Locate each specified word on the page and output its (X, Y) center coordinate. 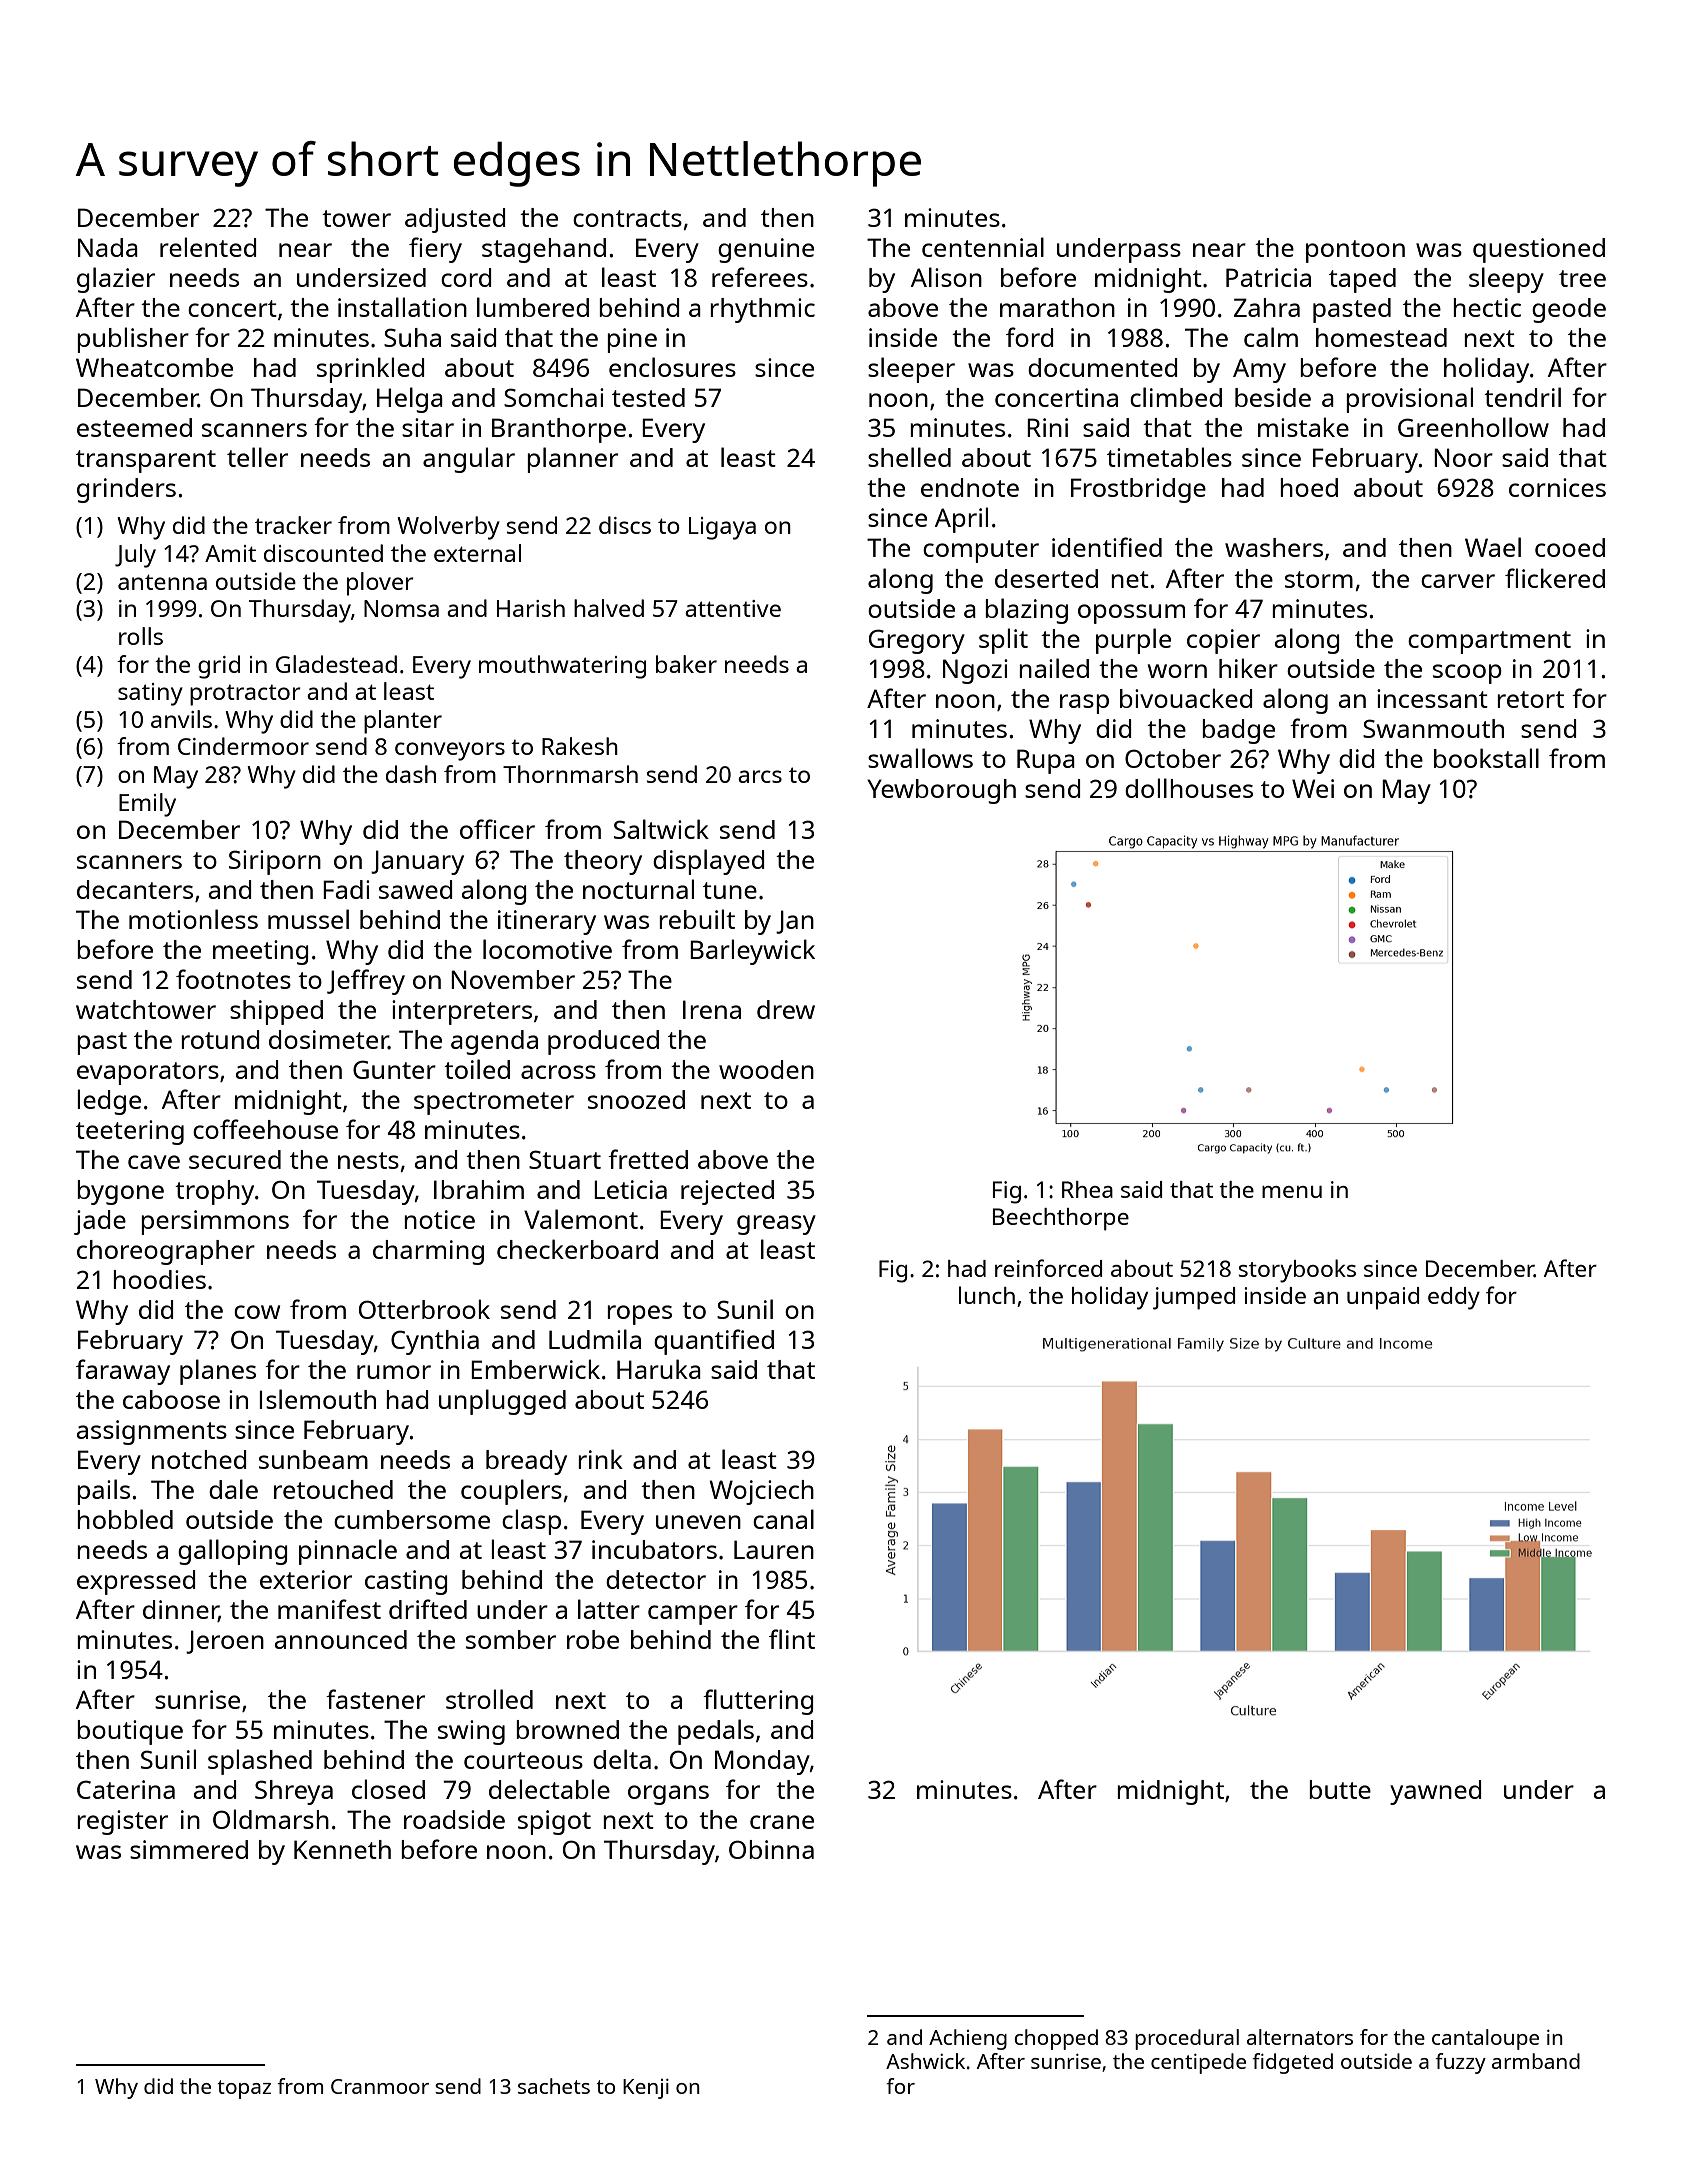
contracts (627, 218)
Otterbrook (424, 1309)
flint (792, 1639)
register (122, 1822)
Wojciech (761, 1492)
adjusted (455, 220)
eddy (1454, 1298)
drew (786, 1009)
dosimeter (329, 1040)
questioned (1539, 250)
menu (1292, 1192)
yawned (1436, 1792)
